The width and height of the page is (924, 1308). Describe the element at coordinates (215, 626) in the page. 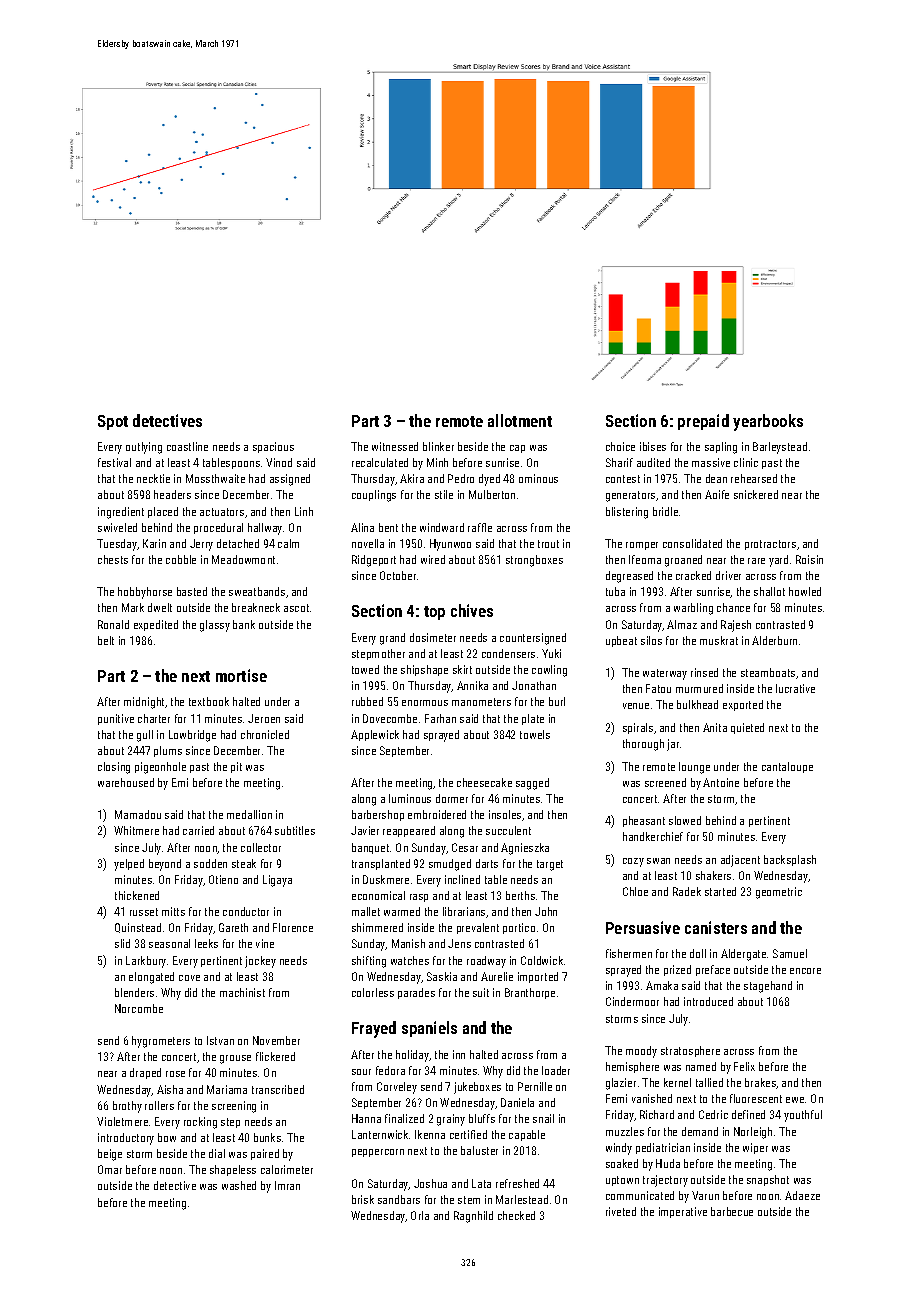

I see `glassy` at that location.
